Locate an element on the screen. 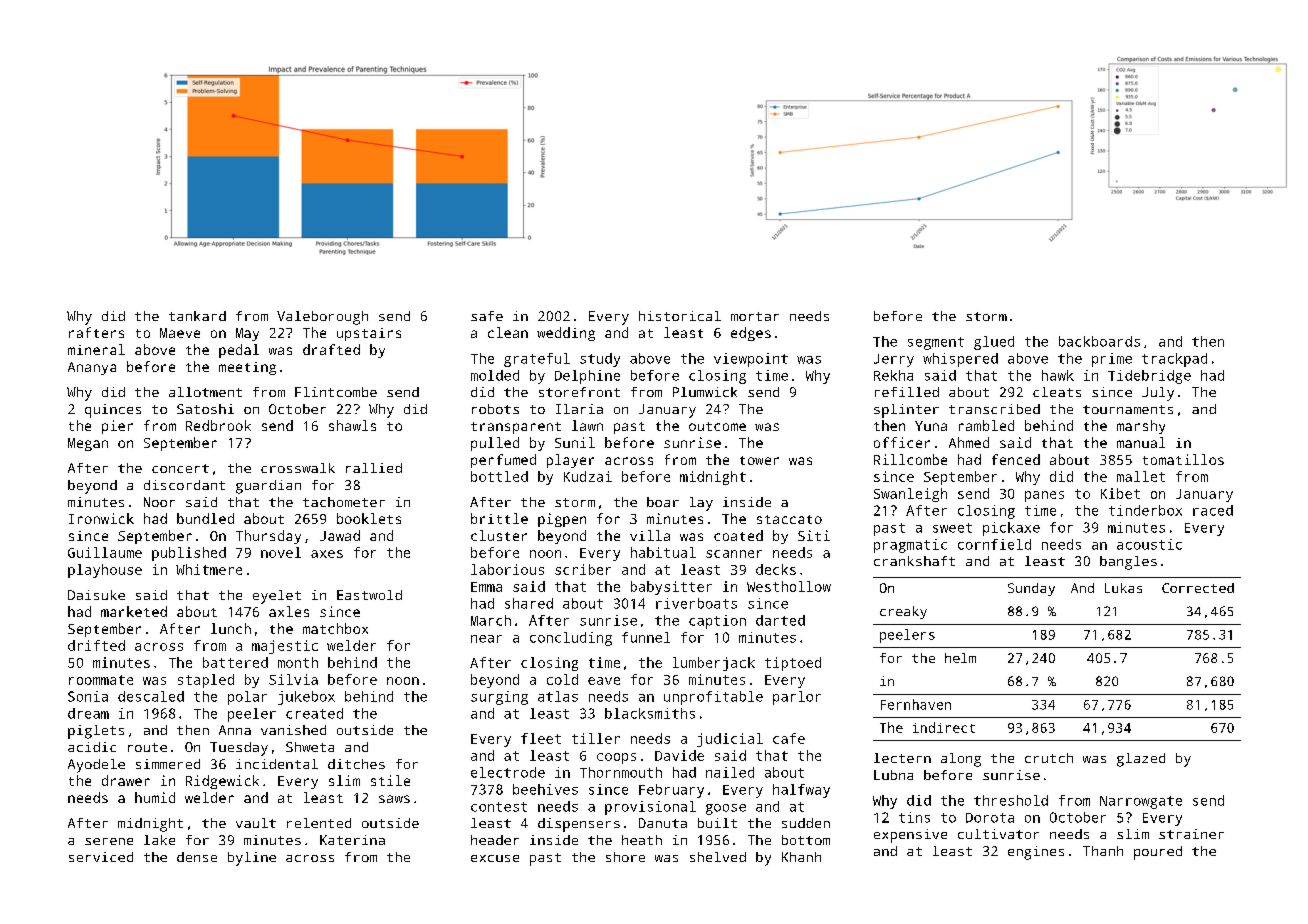 The image size is (1308, 924). Valeborough is located at coordinates (322, 318).
